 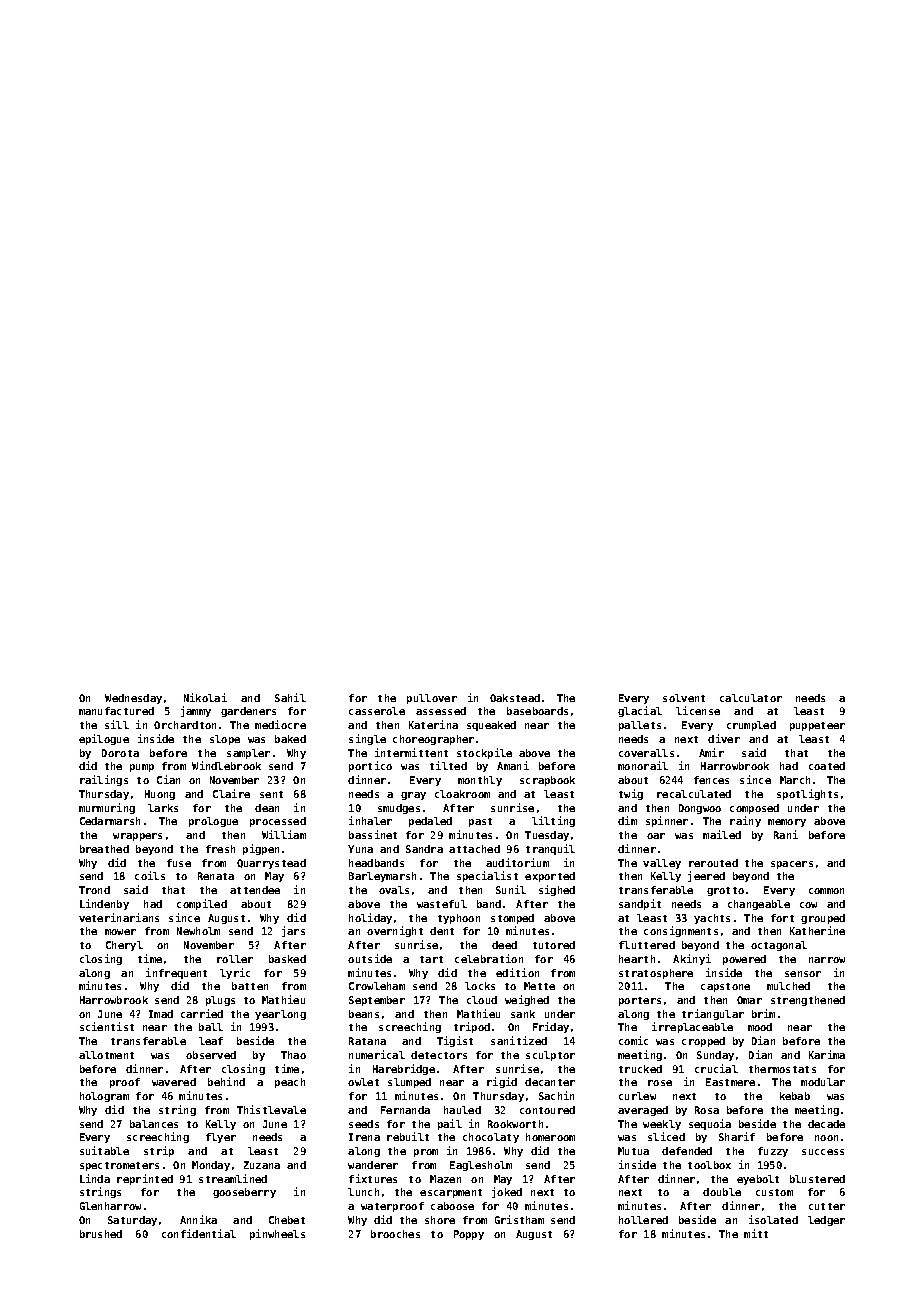 I want to click on grotto, so click(x=725, y=891).
